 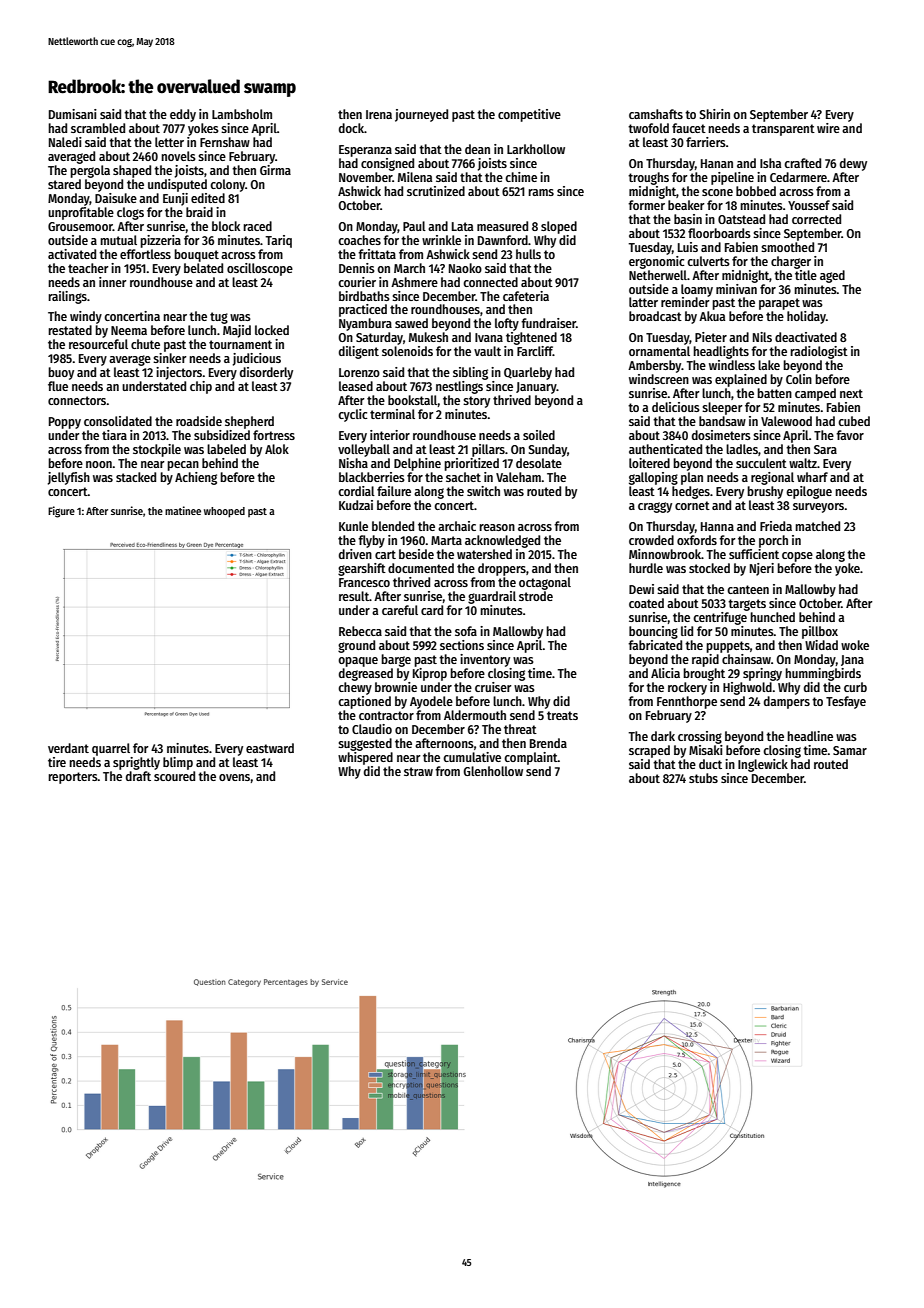 What do you see at coordinates (539, 435) in the screenshot?
I see `soiled` at bounding box center [539, 435].
